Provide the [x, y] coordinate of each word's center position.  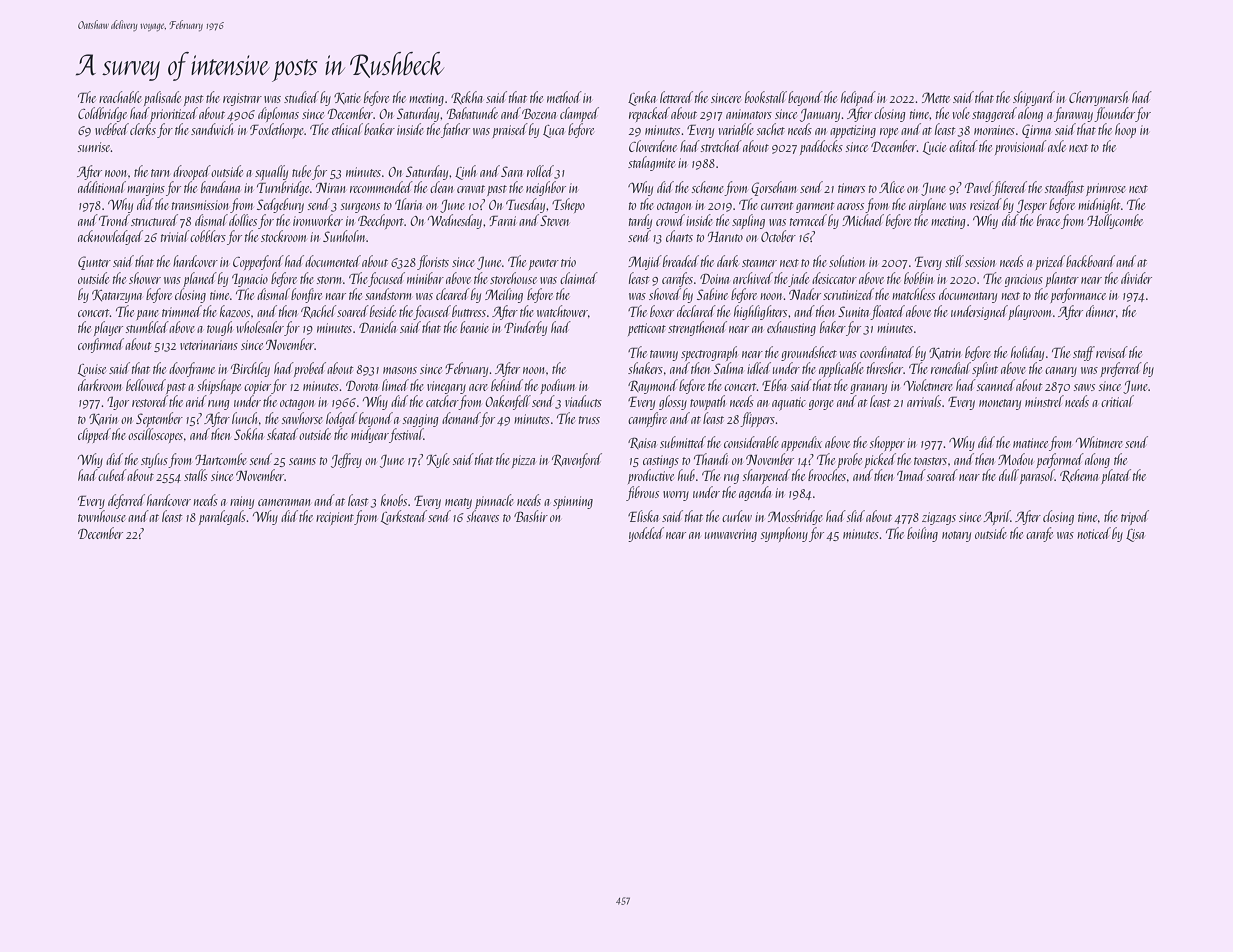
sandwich [212, 129]
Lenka [642, 98]
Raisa [642, 443]
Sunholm [344, 236]
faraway [1073, 114]
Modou [1015, 459]
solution [847, 261]
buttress [469, 311]
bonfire [306, 295]
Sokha [248, 434]
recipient [335, 518]
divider [1136, 278]
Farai [502, 220]
